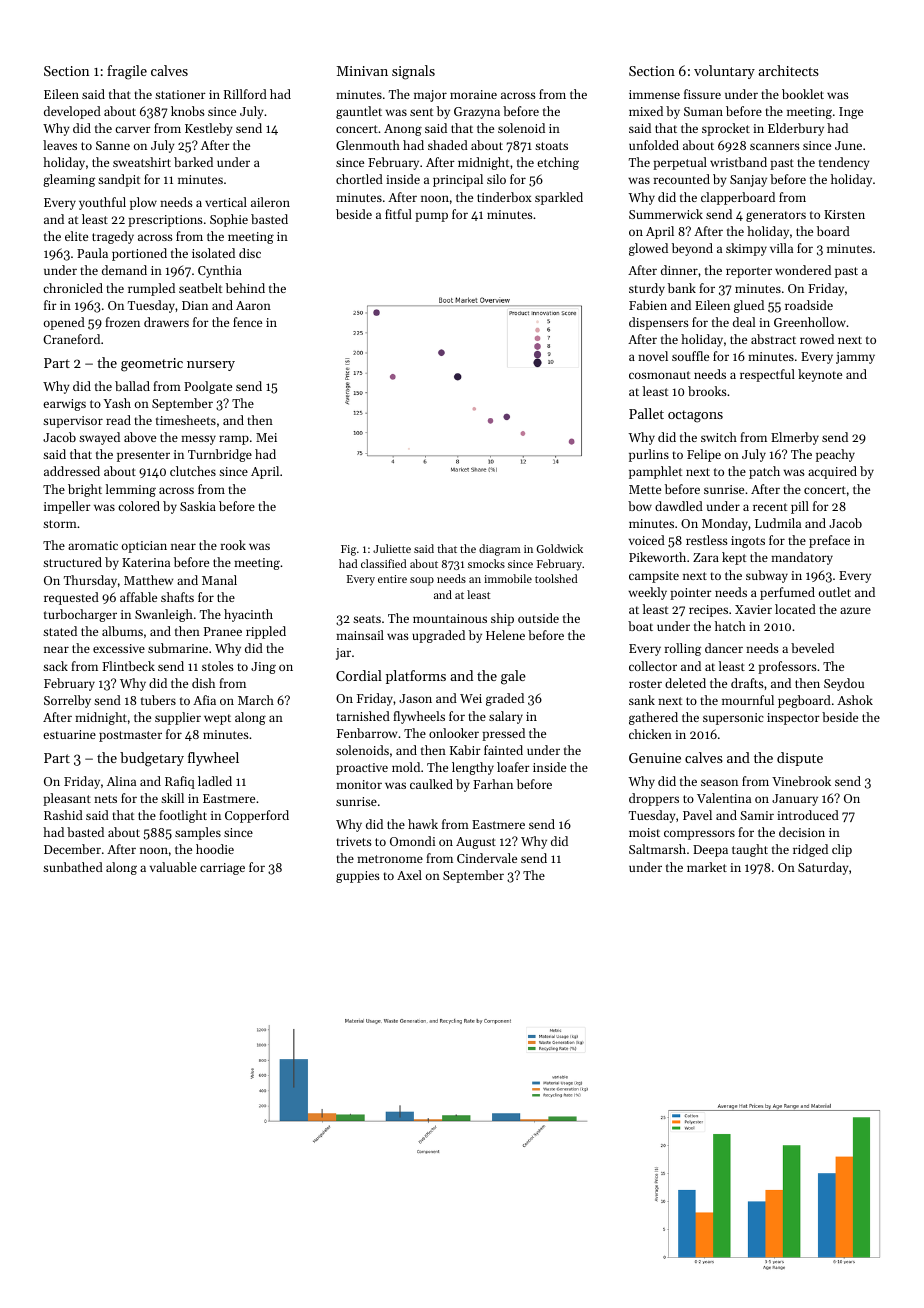 The image size is (924, 1308). I want to click on roadside, so click(809, 305).
